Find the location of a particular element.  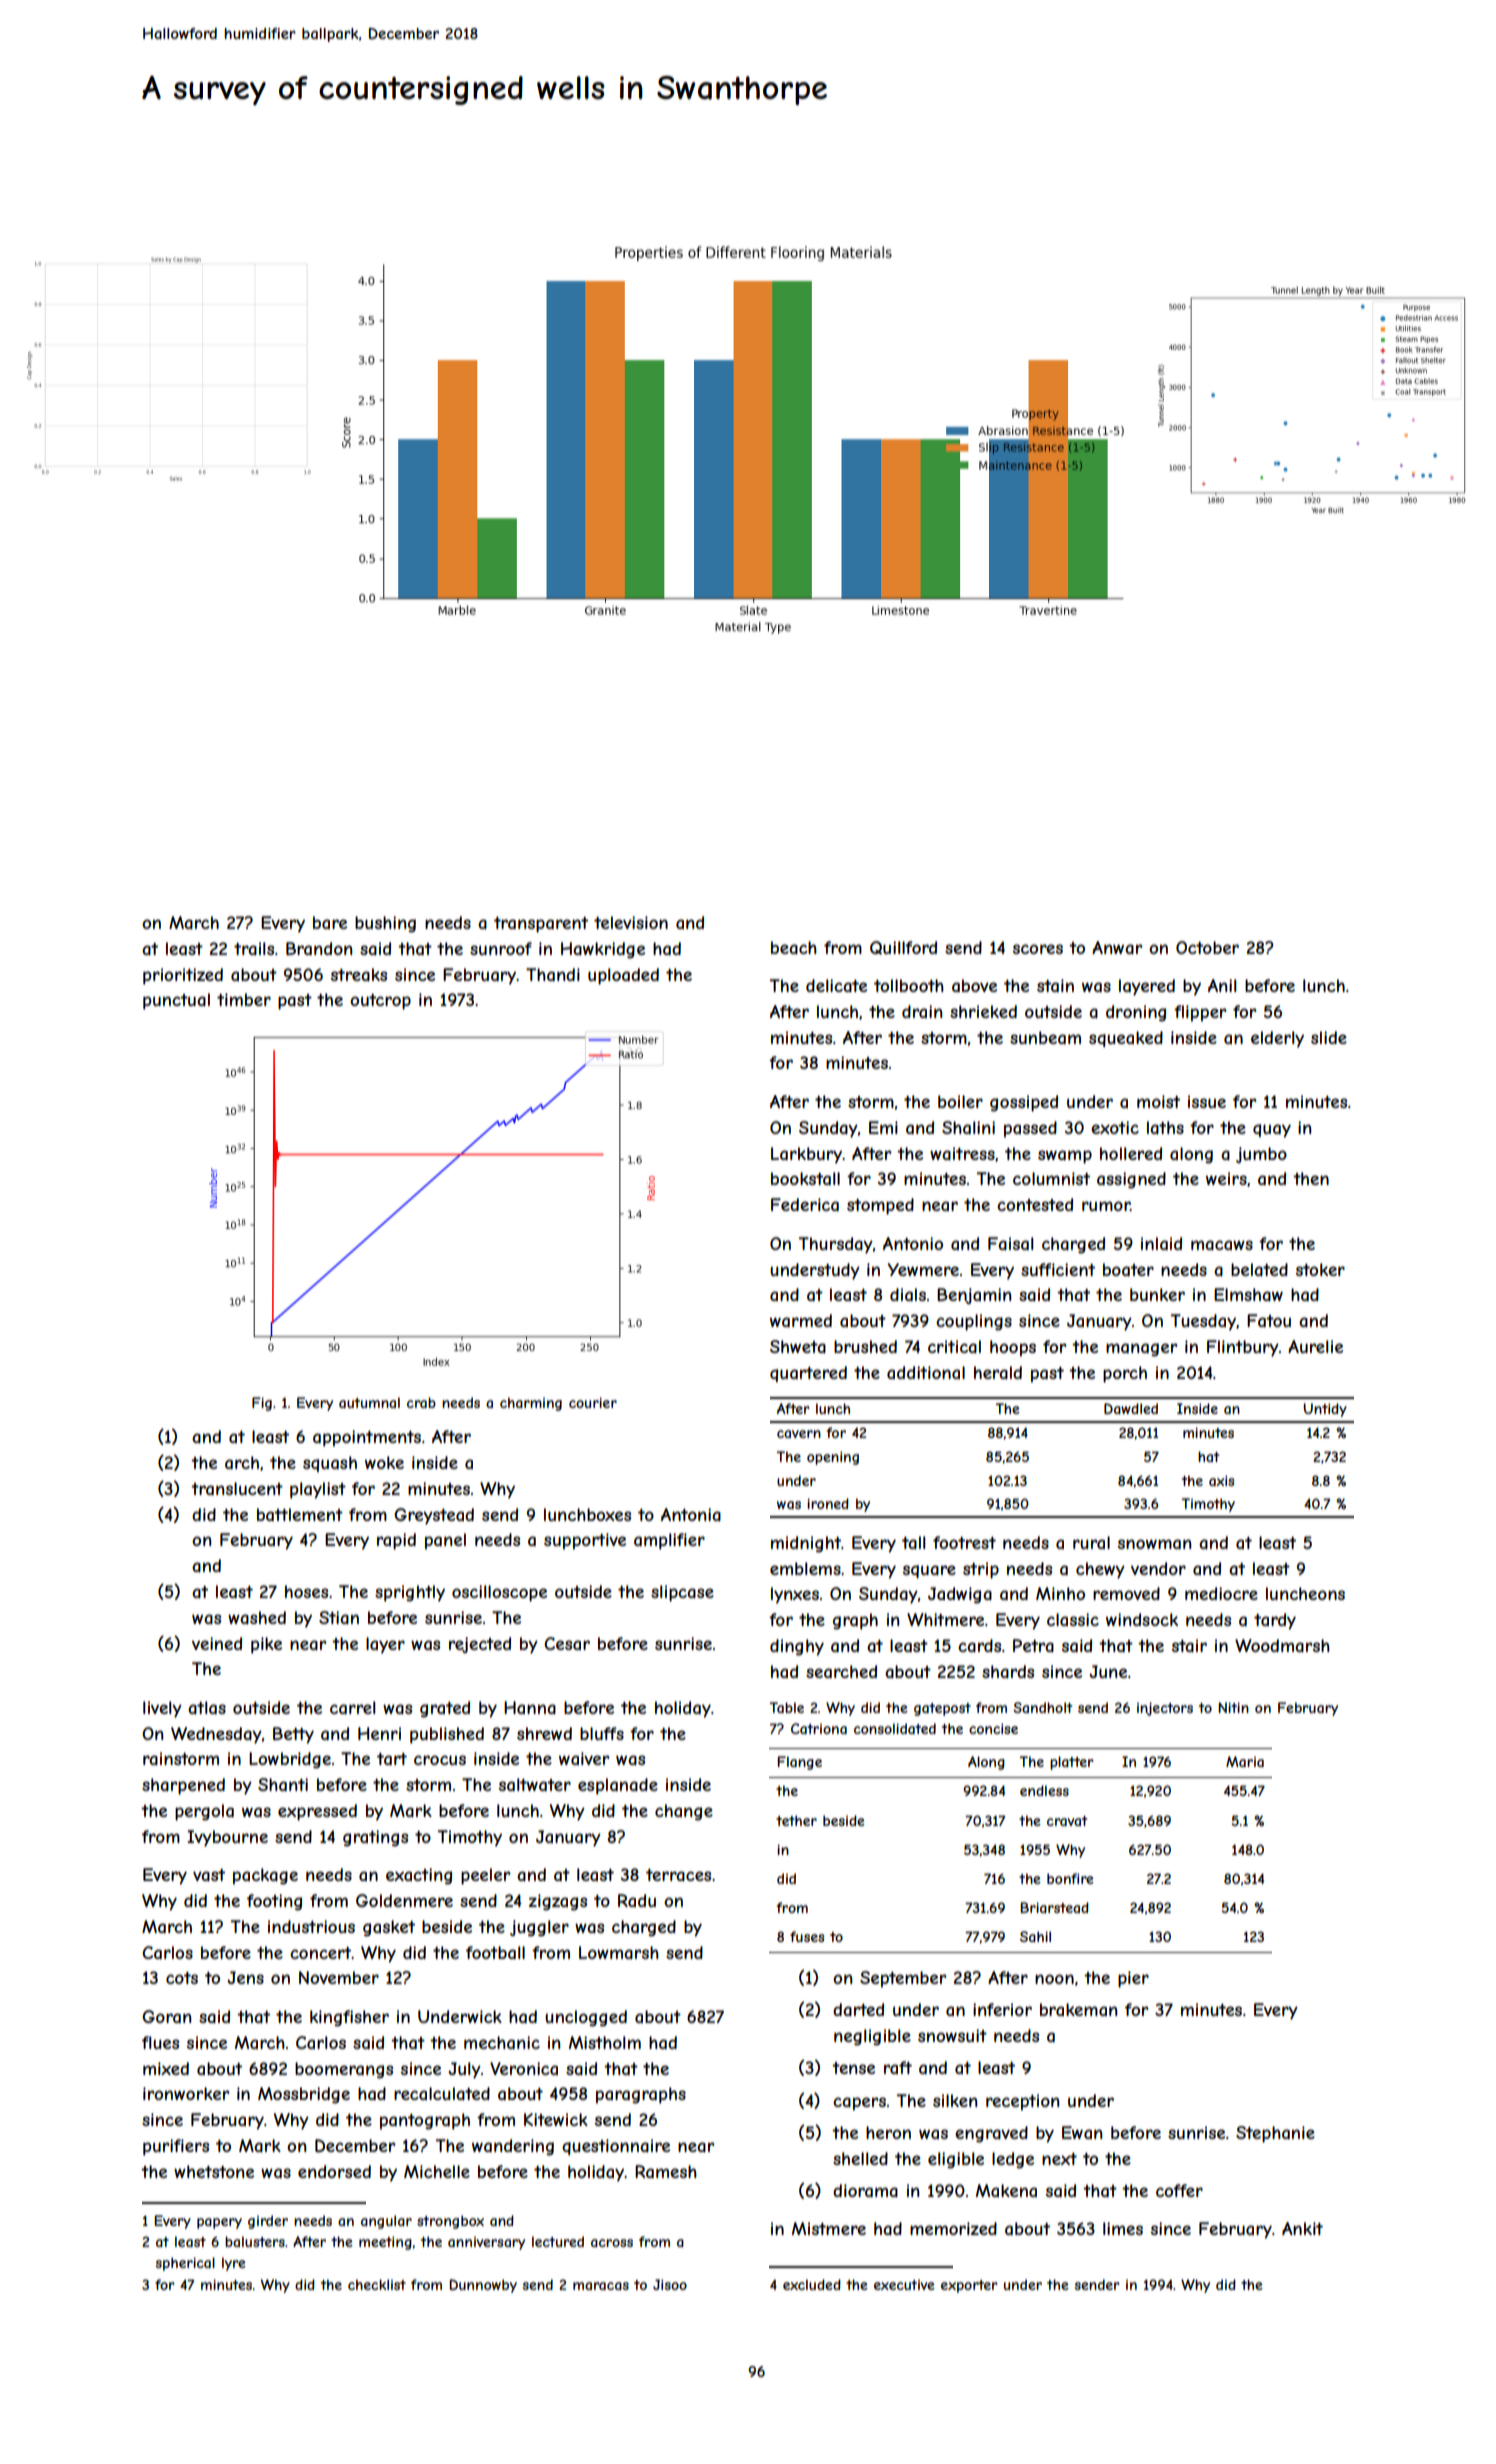

footing is located at coordinates (274, 1902).
